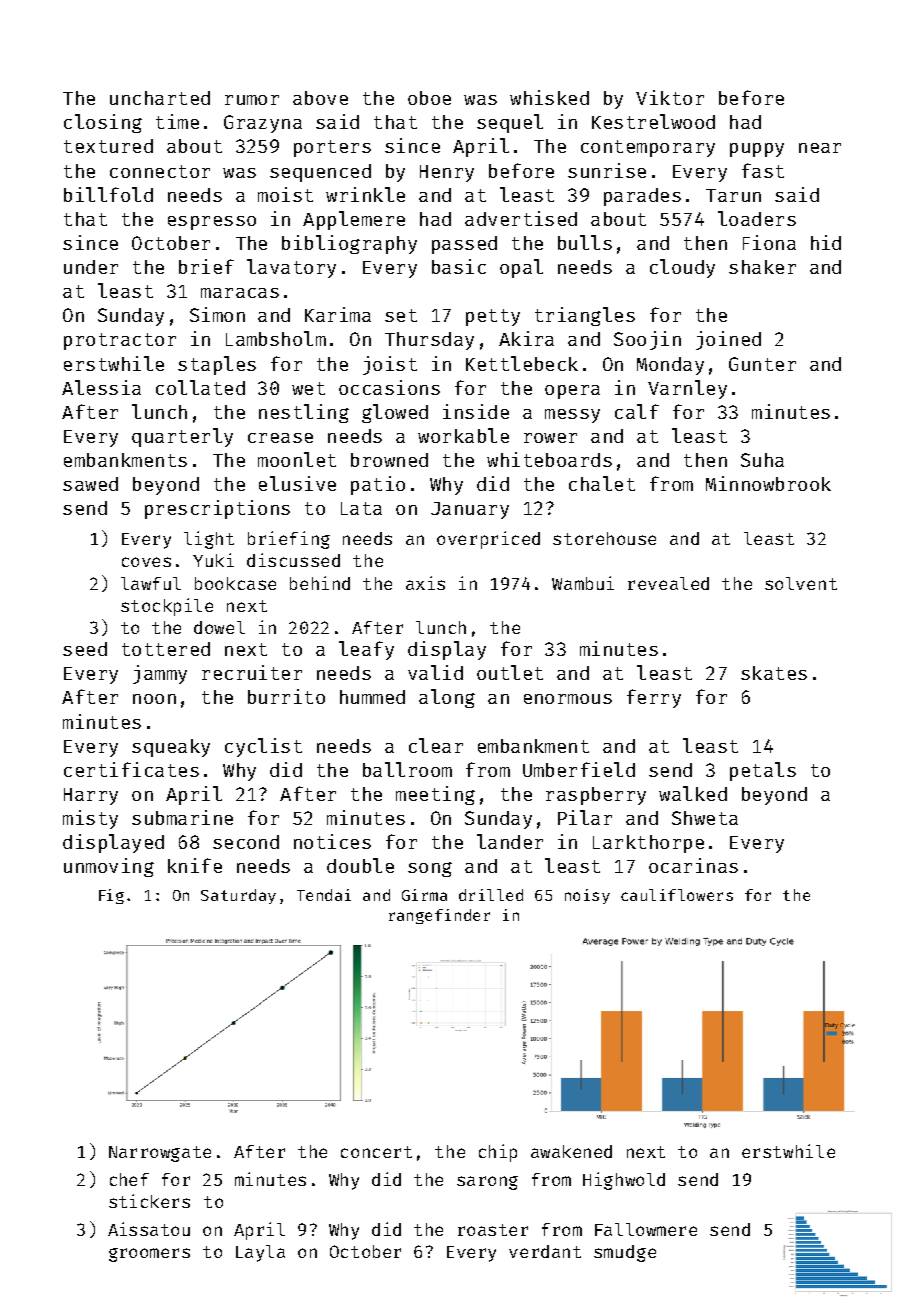 The image size is (908, 1316). What do you see at coordinates (195, 865) in the screenshot?
I see `knife` at bounding box center [195, 865].
